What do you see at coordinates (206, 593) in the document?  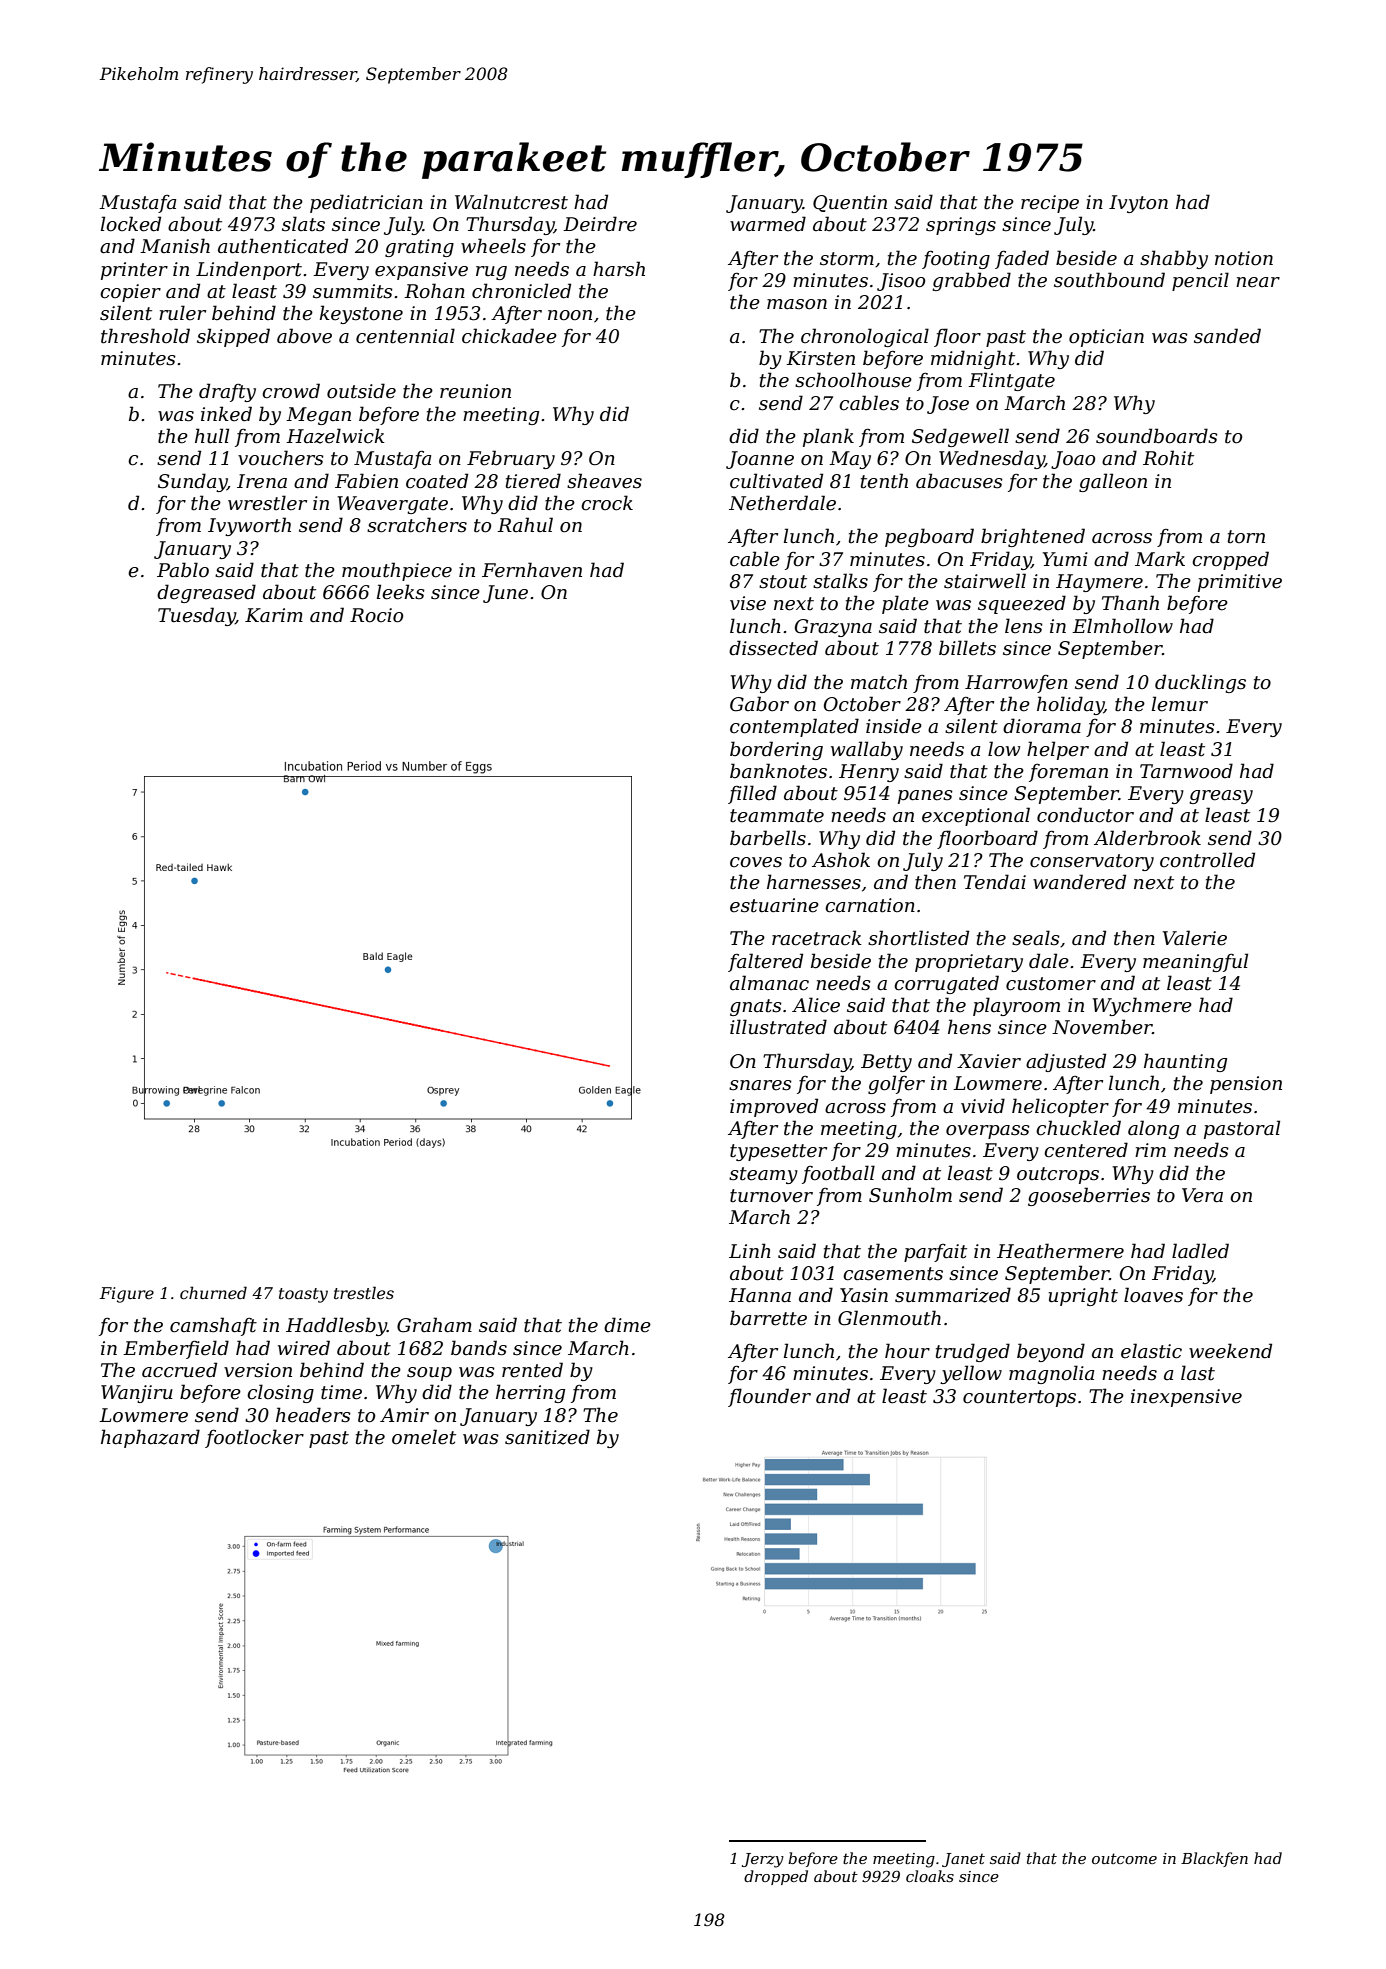 I see `degreased` at bounding box center [206, 593].
